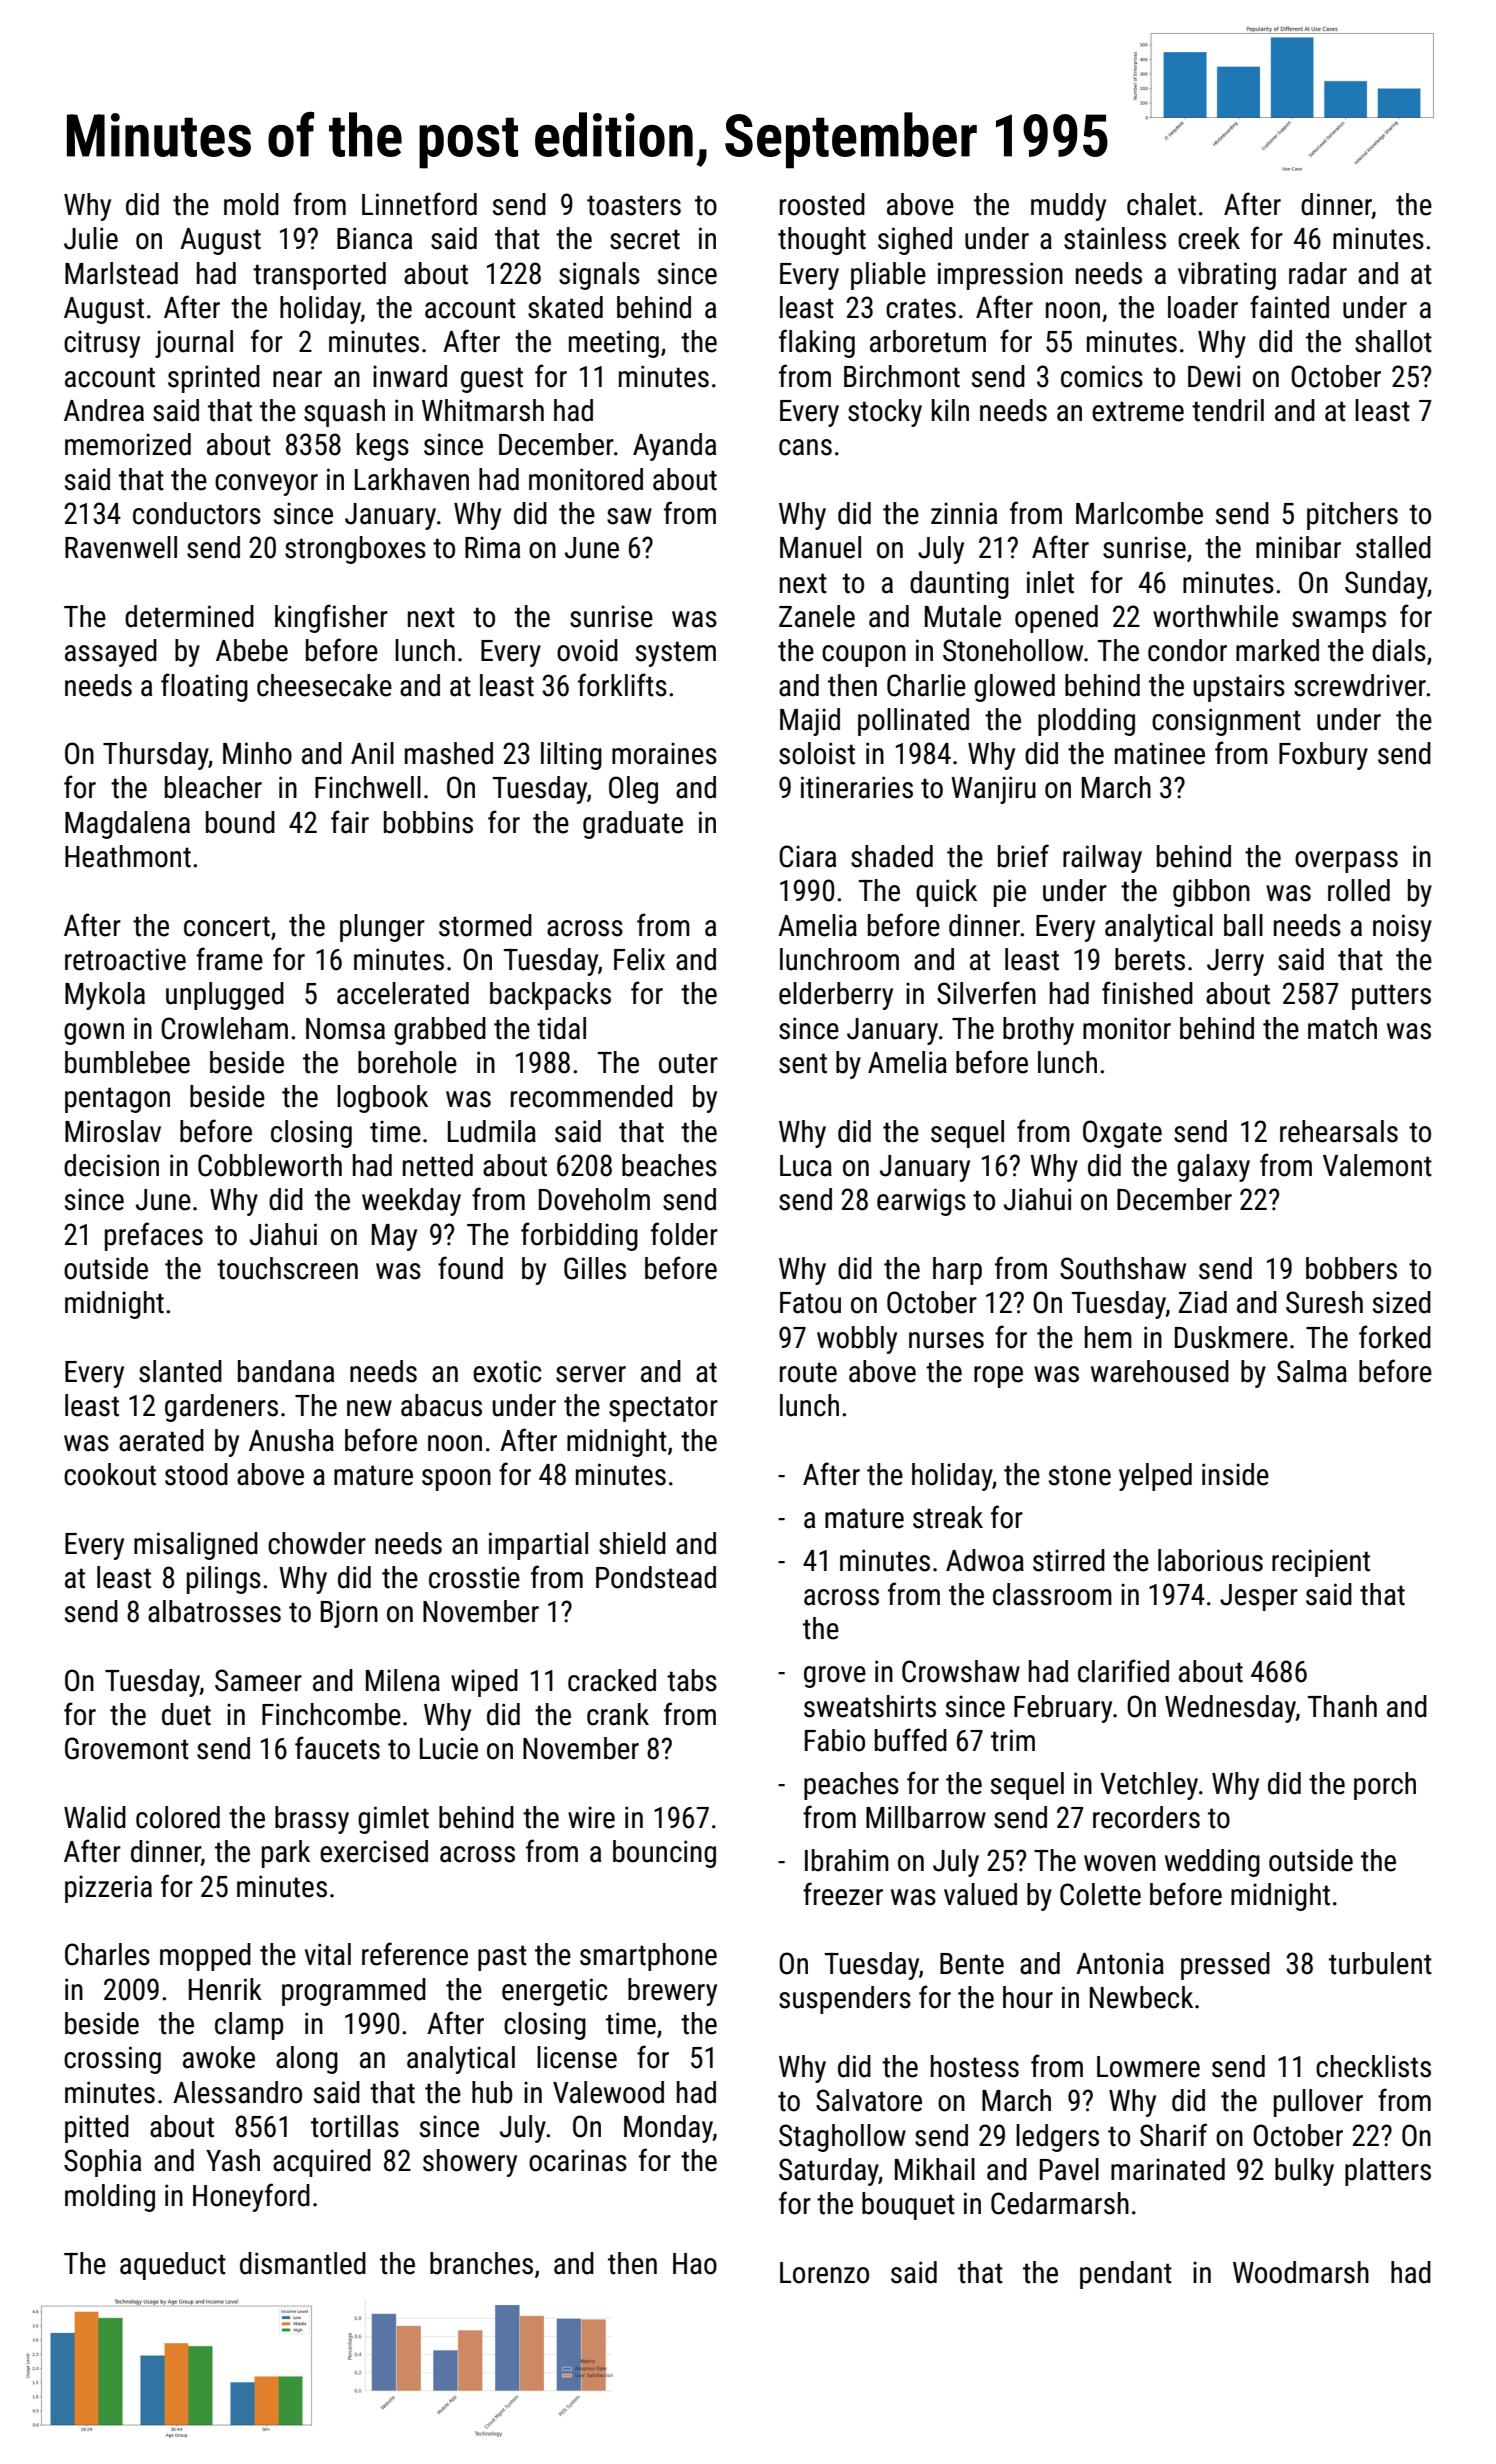  Describe the element at coordinates (1150, 959) in the screenshot. I see `berets` at that location.
